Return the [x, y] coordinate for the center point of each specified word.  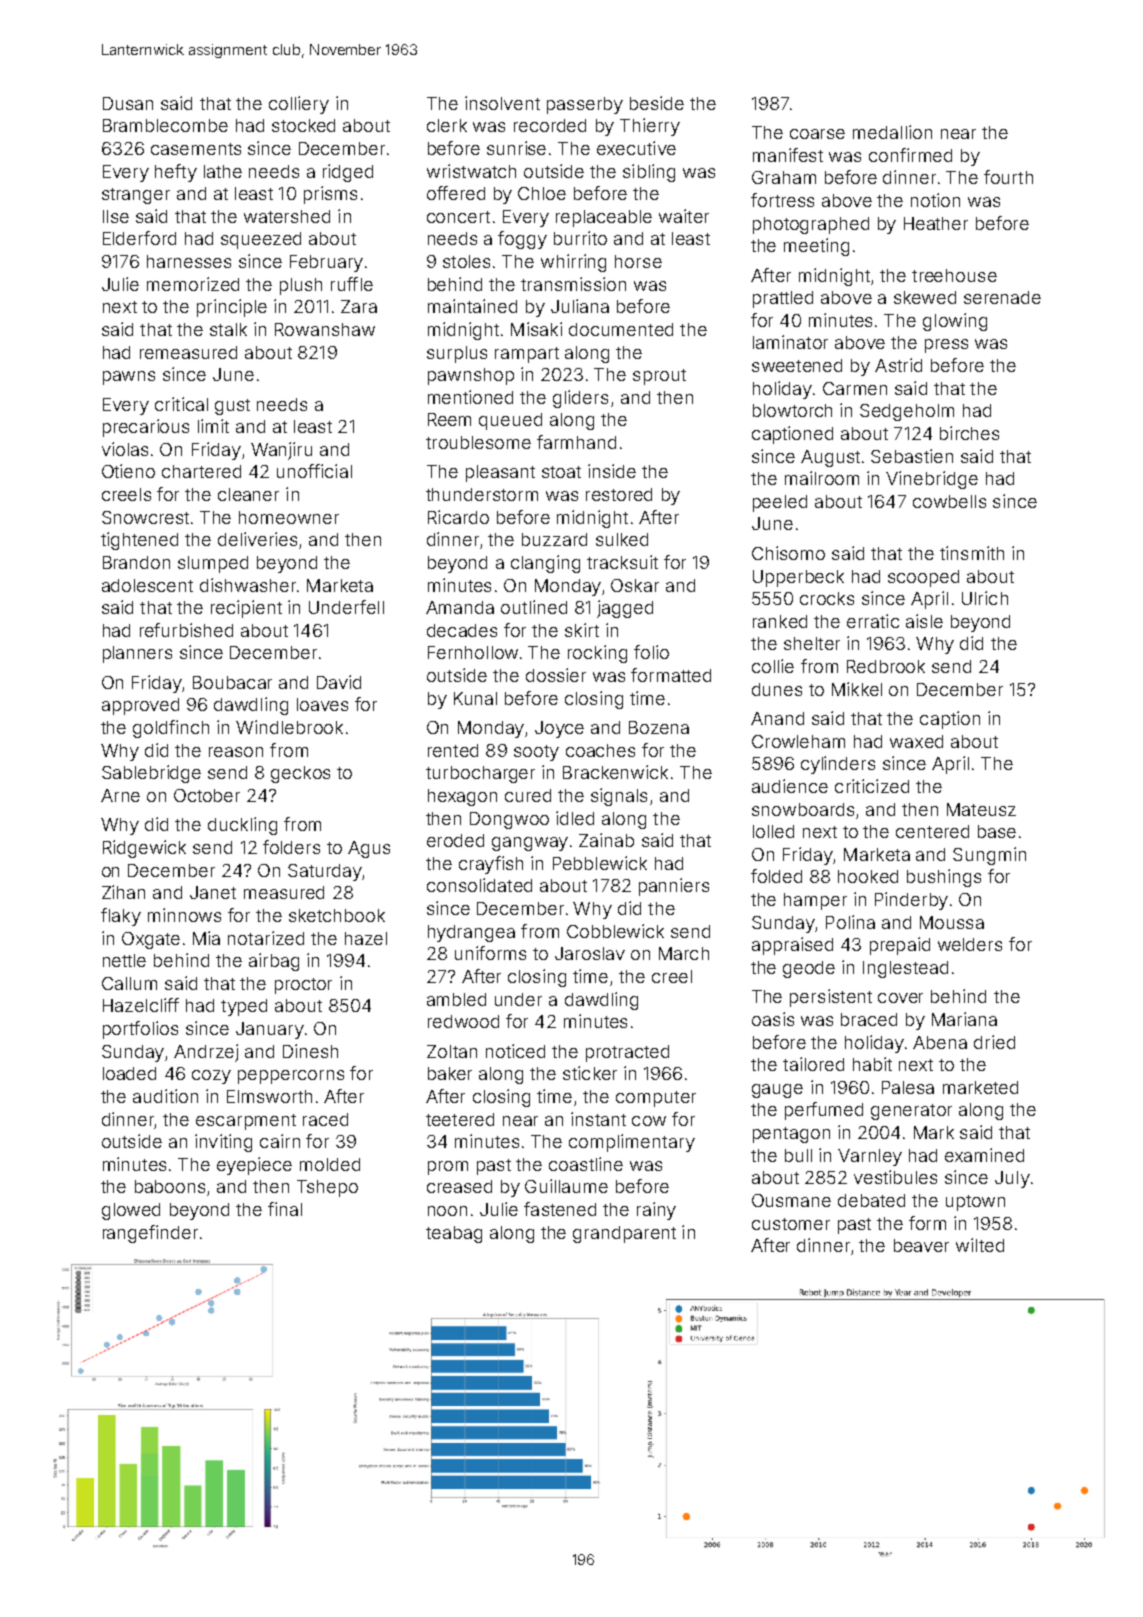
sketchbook [337, 915]
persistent [831, 998]
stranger [136, 196]
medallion [892, 132]
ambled [456, 999]
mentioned [470, 397]
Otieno [128, 471]
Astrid [898, 365]
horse [638, 261]
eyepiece [254, 1166]
